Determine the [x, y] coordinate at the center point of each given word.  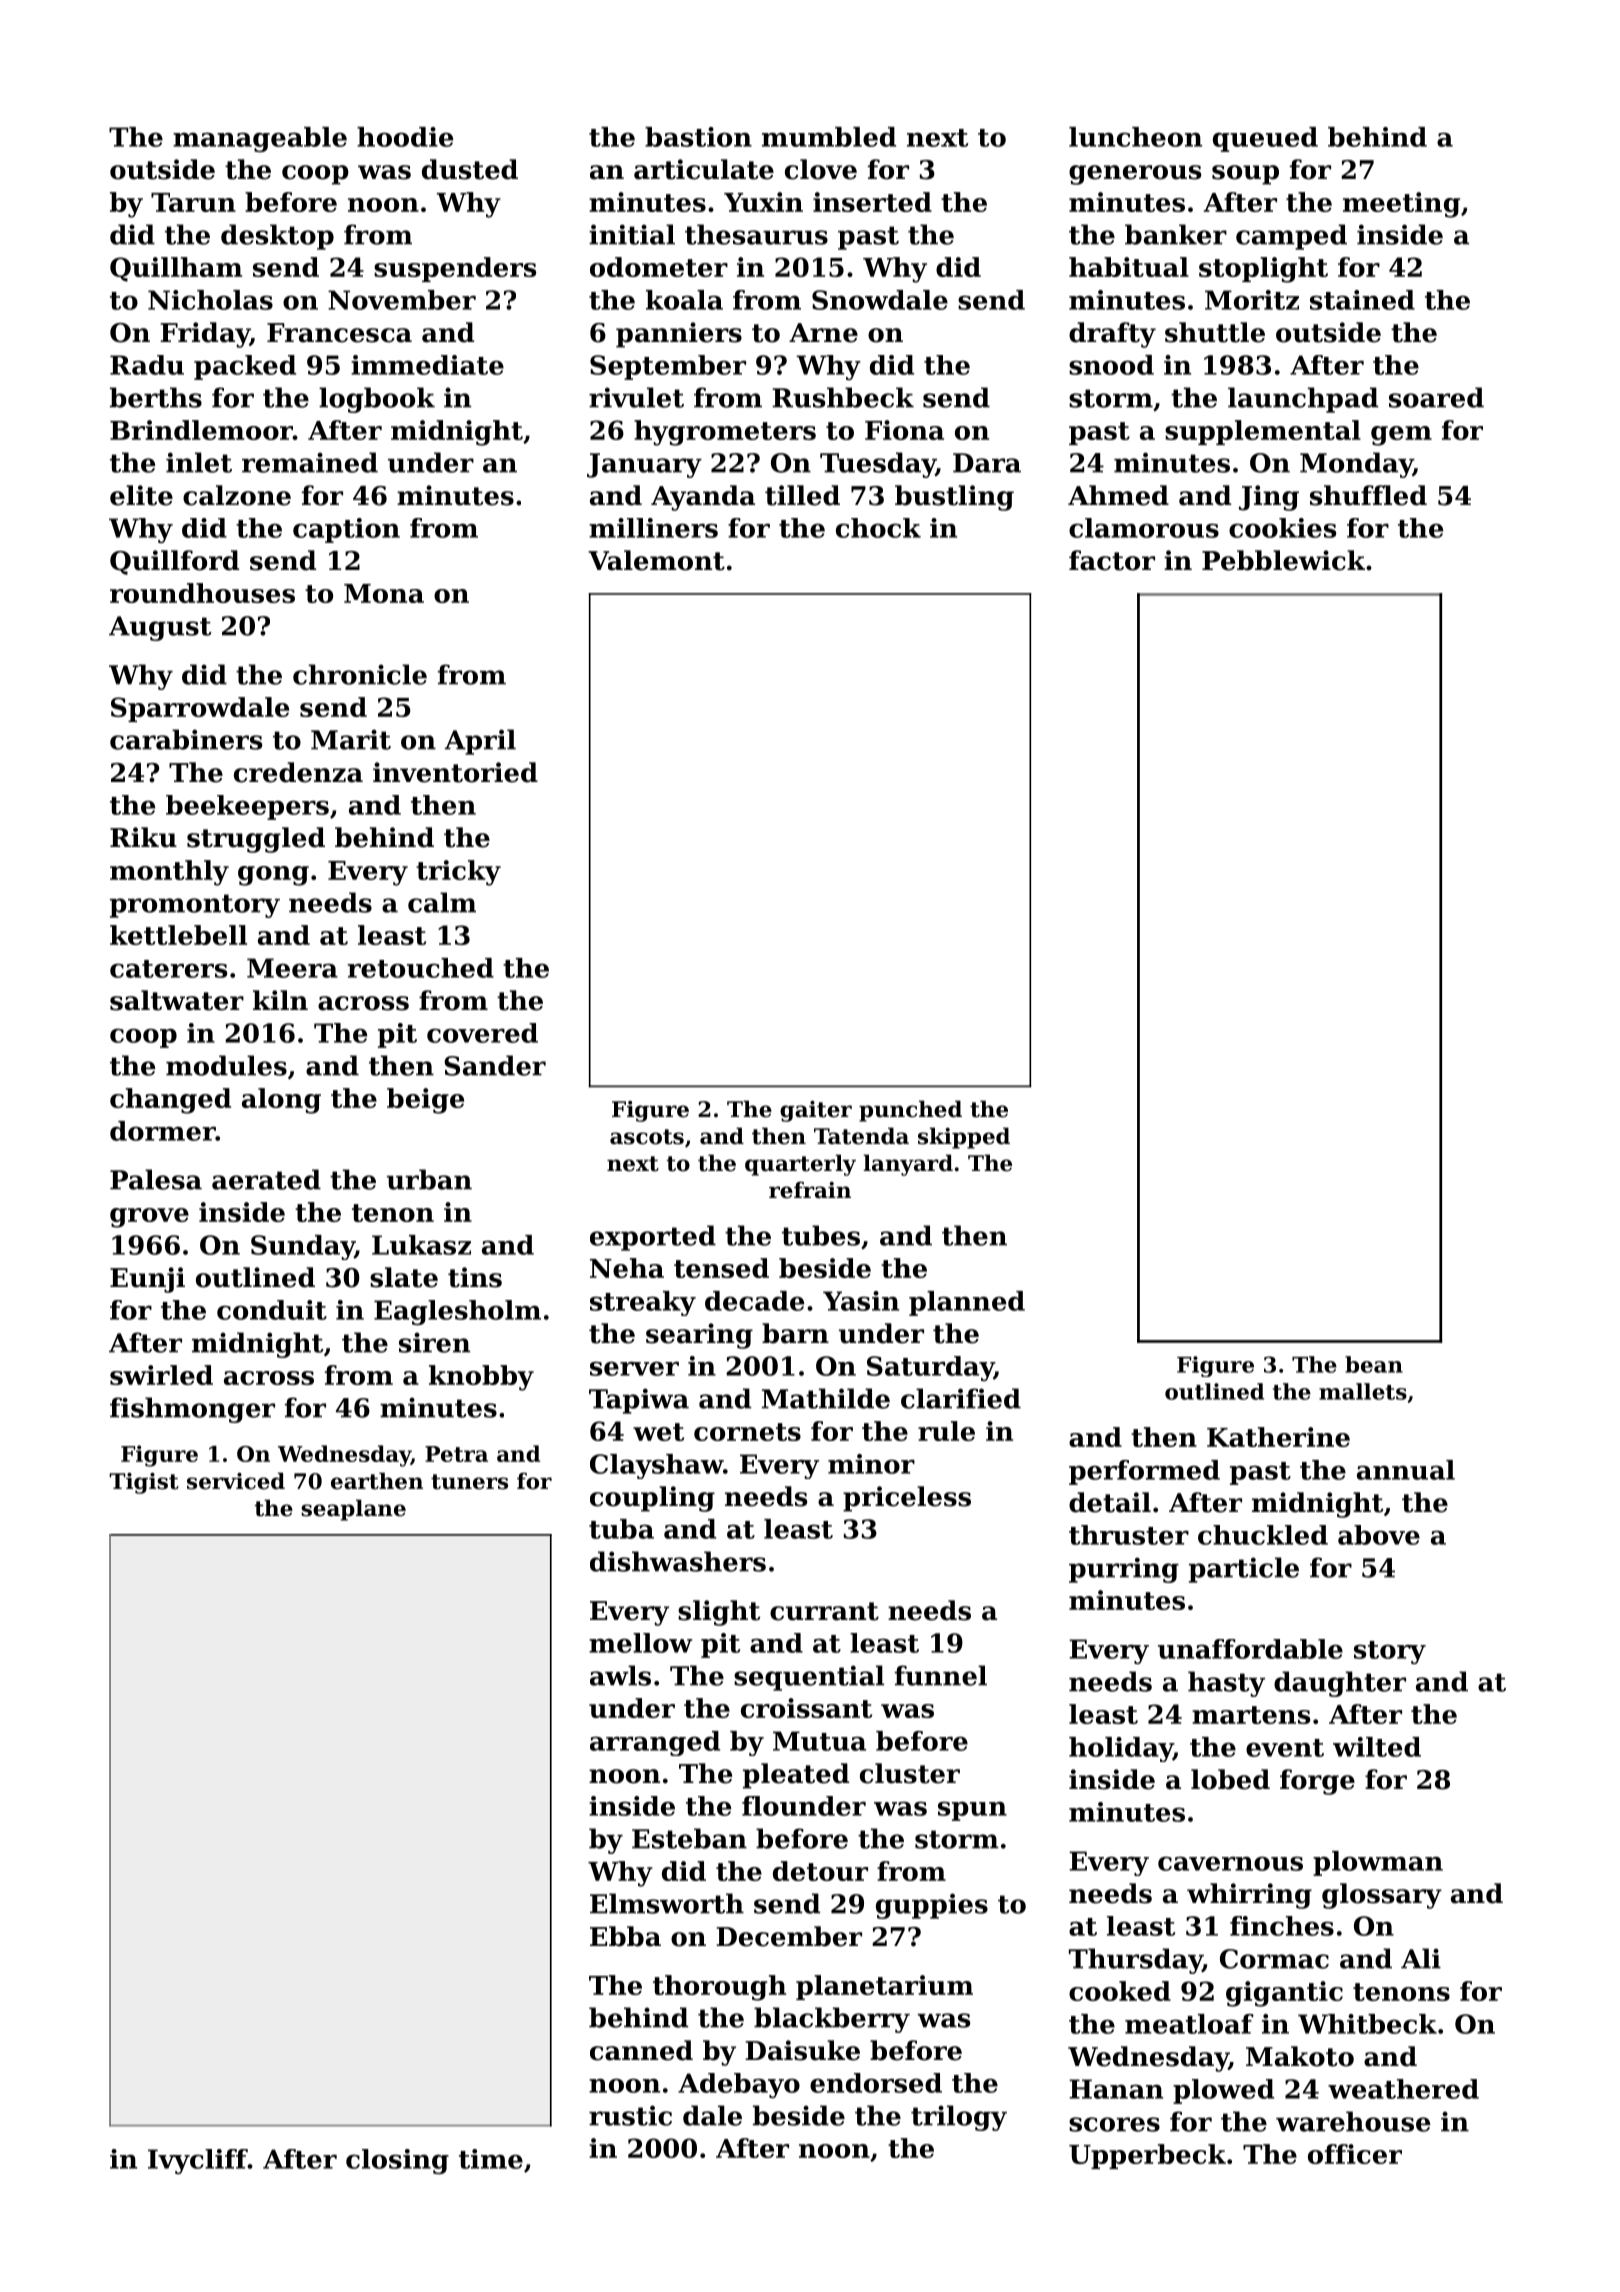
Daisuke [802, 2050]
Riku [143, 837]
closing [397, 2161]
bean [1374, 1364]
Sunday [303, 1247]
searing [699, 1336]
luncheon [1135, 137]
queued [1265, 139]
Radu [147, 365]
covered [482, 1033]
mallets [1363, 1391]
